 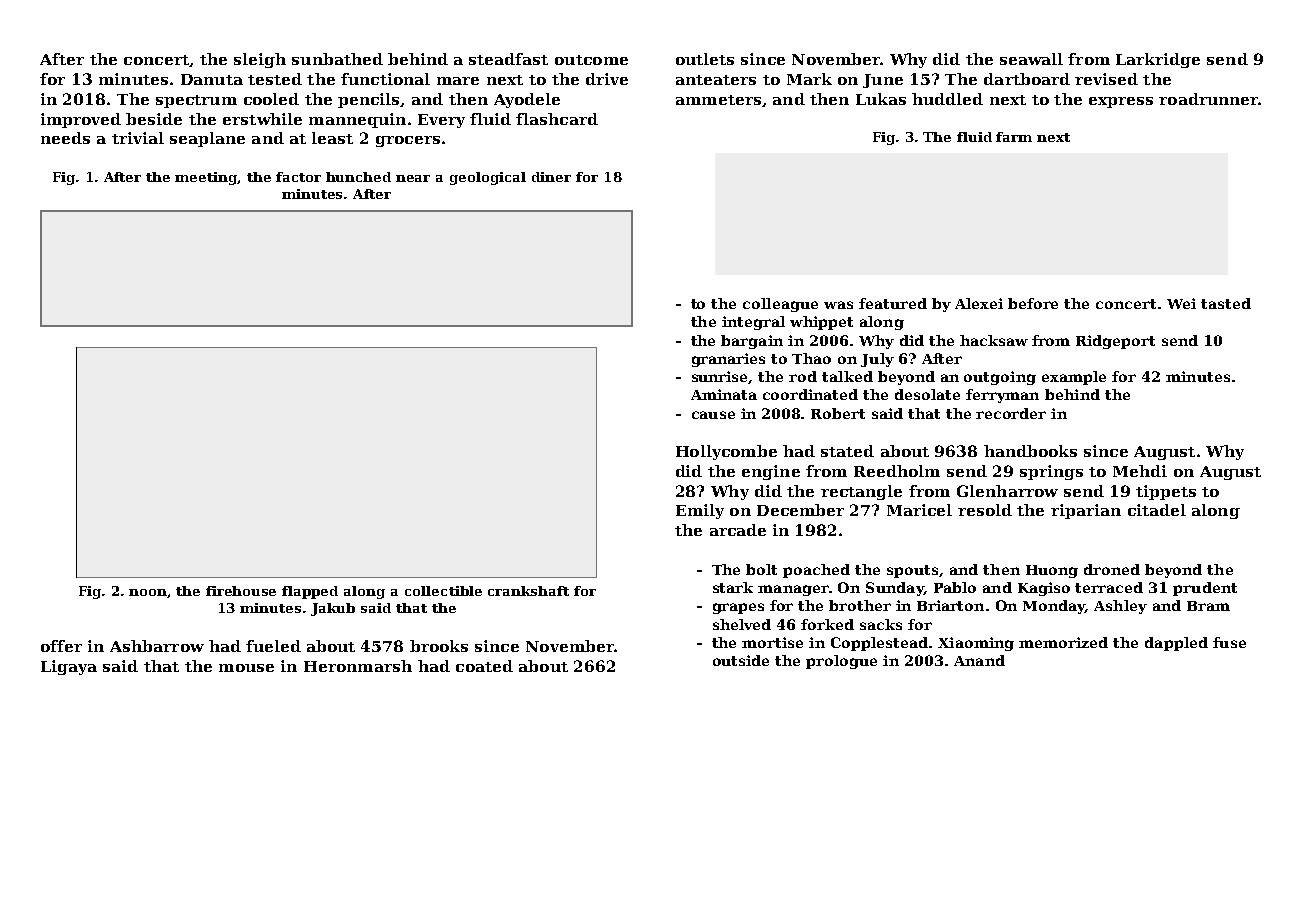 I want to click on noon, so click(x=148, y=593).
